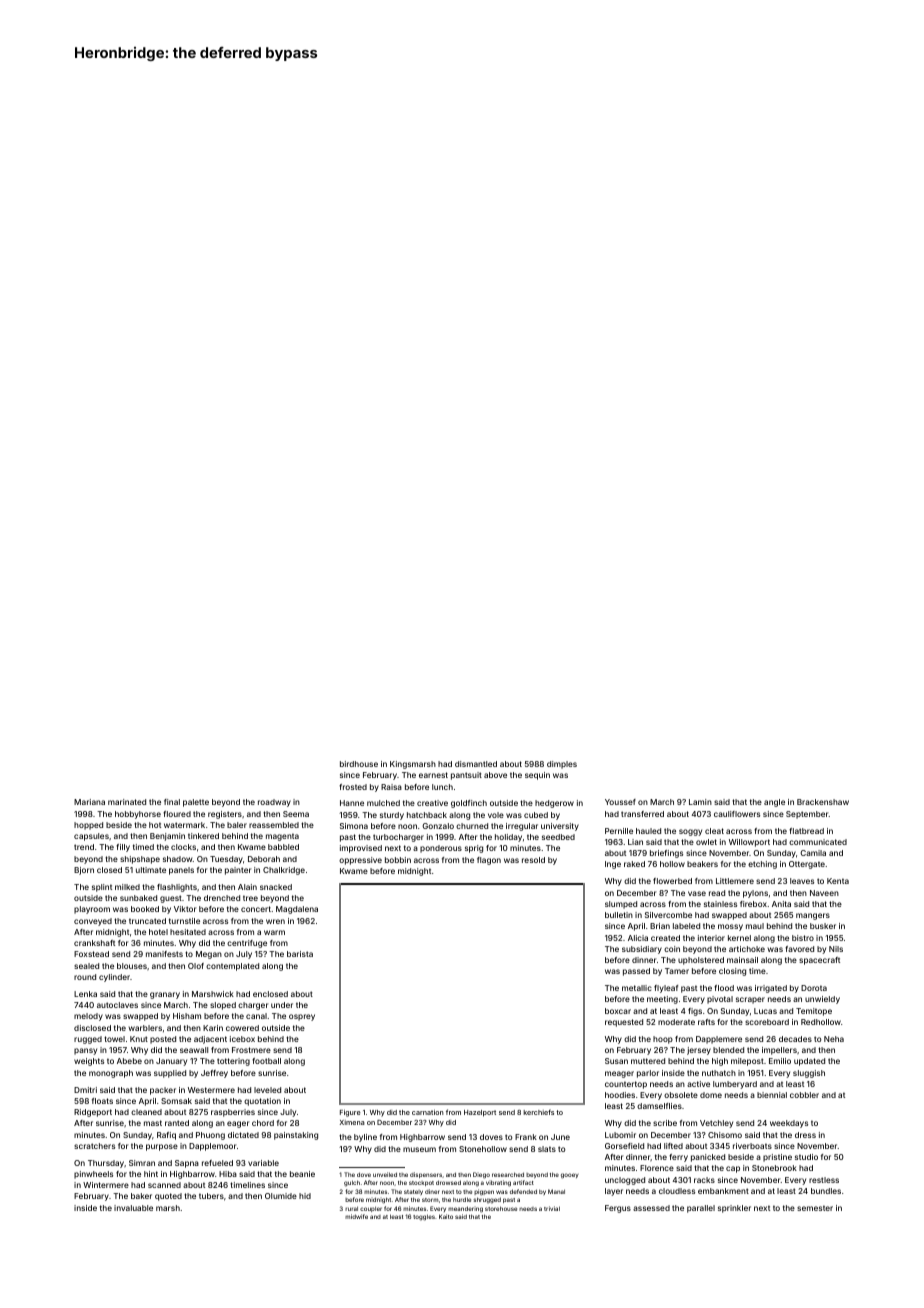 The image size is (924, 1308). What do you see at coordinates (476, 764) in the screenshot?
I see `dismantled` at bounding box center [476, 764].
